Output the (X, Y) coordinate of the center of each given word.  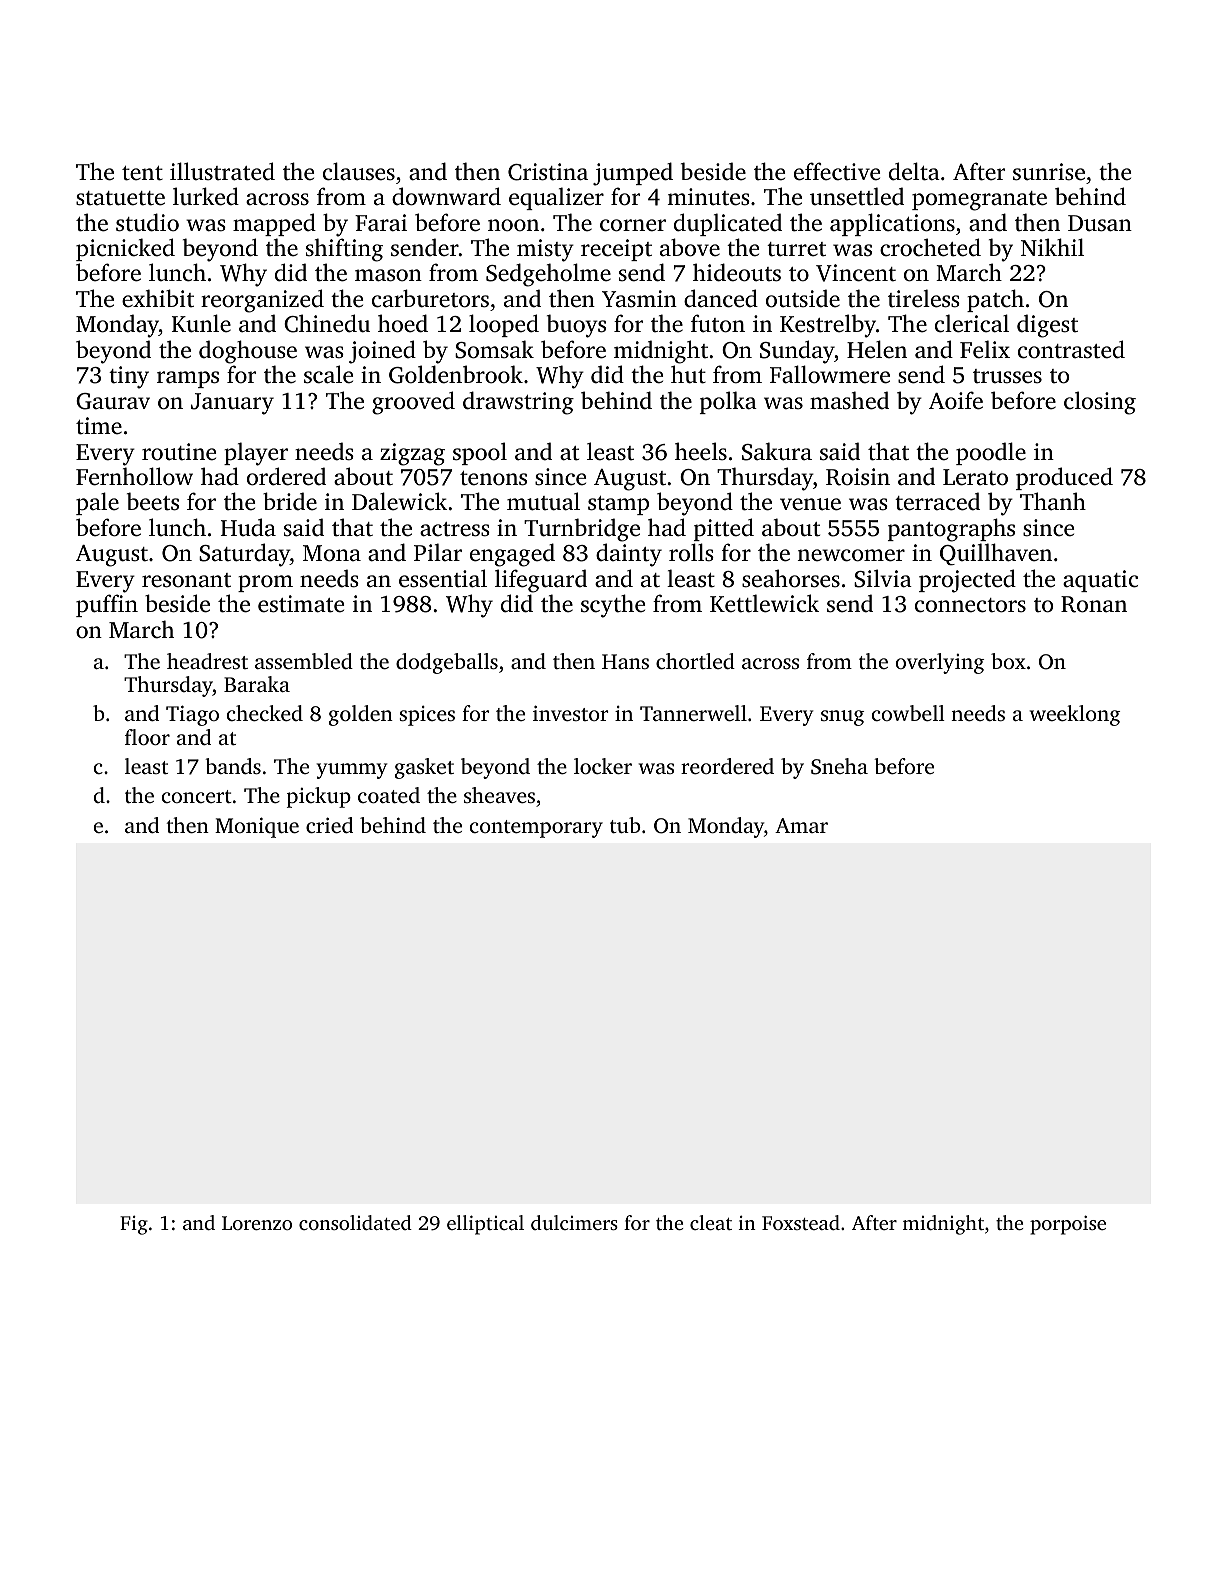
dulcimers (574, 1222)
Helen (877, 349)
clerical (972, 323)
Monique (257, 827)
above (690, 247)
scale (328, 374)
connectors (970, 605)
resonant (186, 580)
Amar (801, 825)
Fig (134, 1225)
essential (443, 578)
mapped (274, 224)
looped (504, 325)
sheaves (499, 795)
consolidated (355, 1222)
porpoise (1068, 1225)
